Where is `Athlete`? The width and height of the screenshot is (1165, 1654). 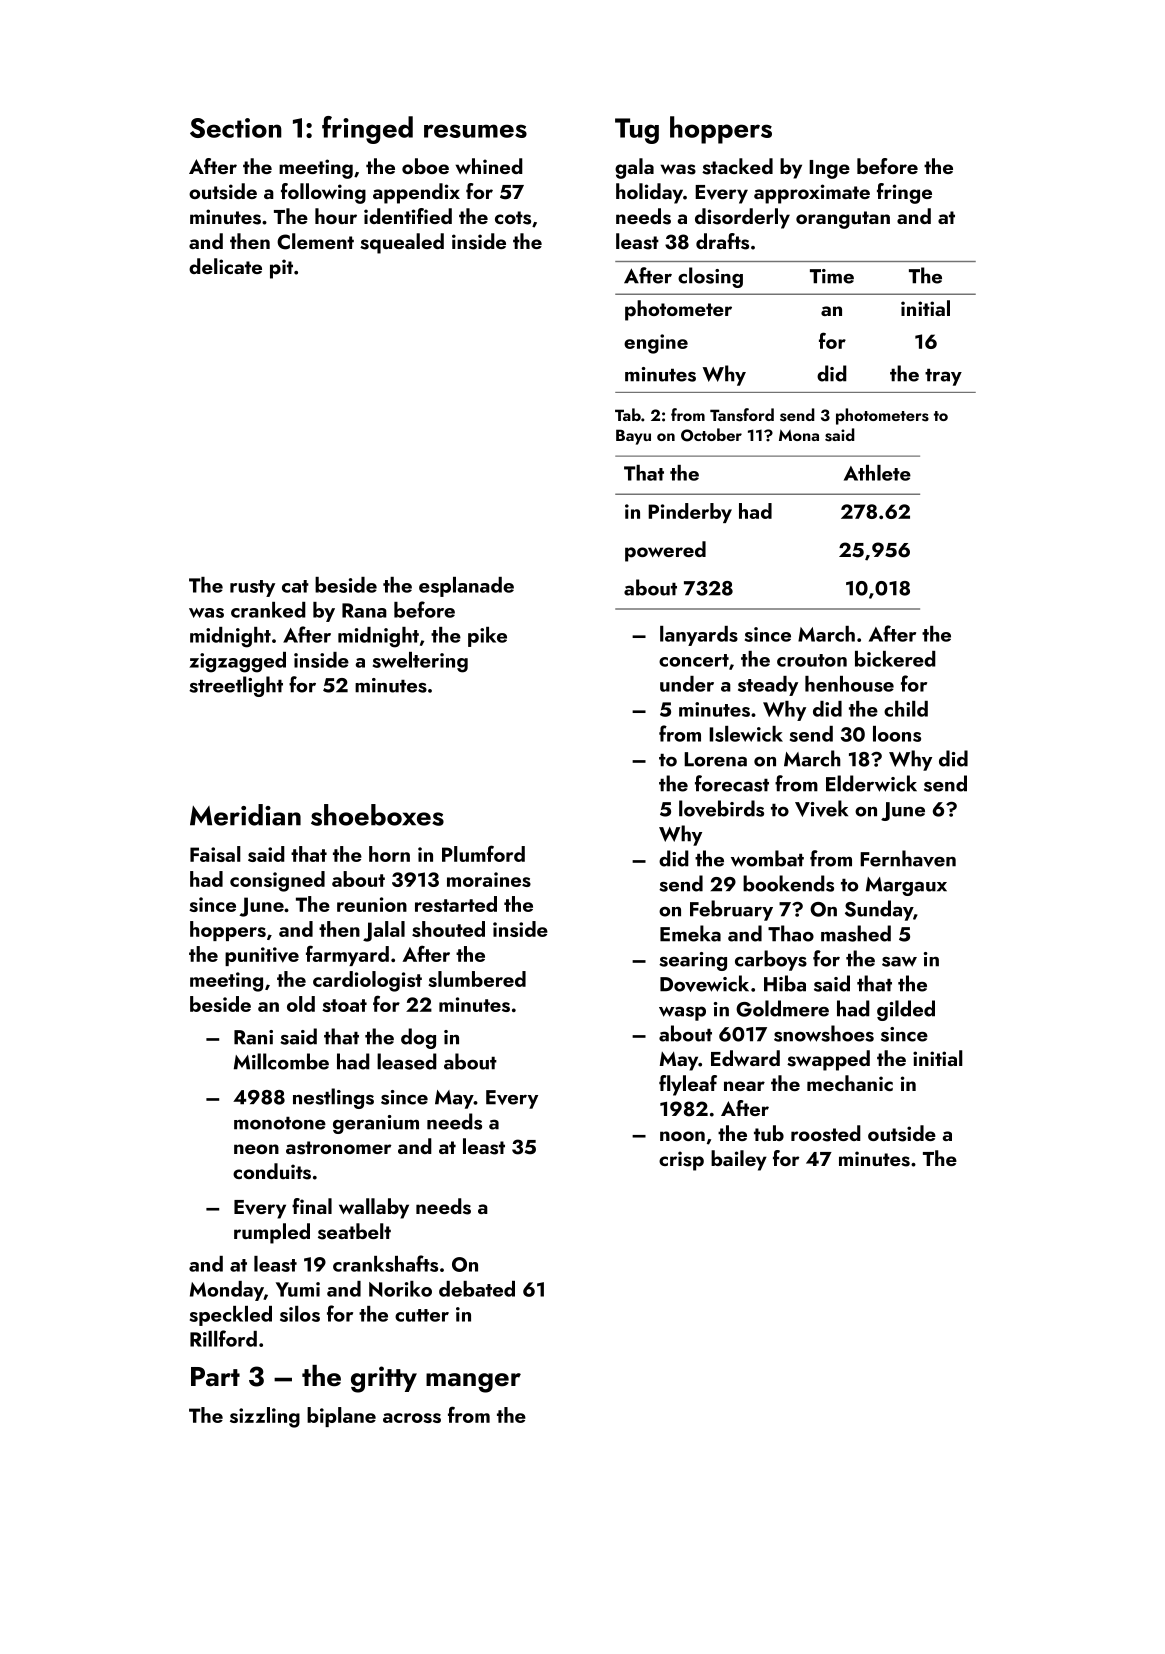
Athlete is located at coordinates (877, 473).
